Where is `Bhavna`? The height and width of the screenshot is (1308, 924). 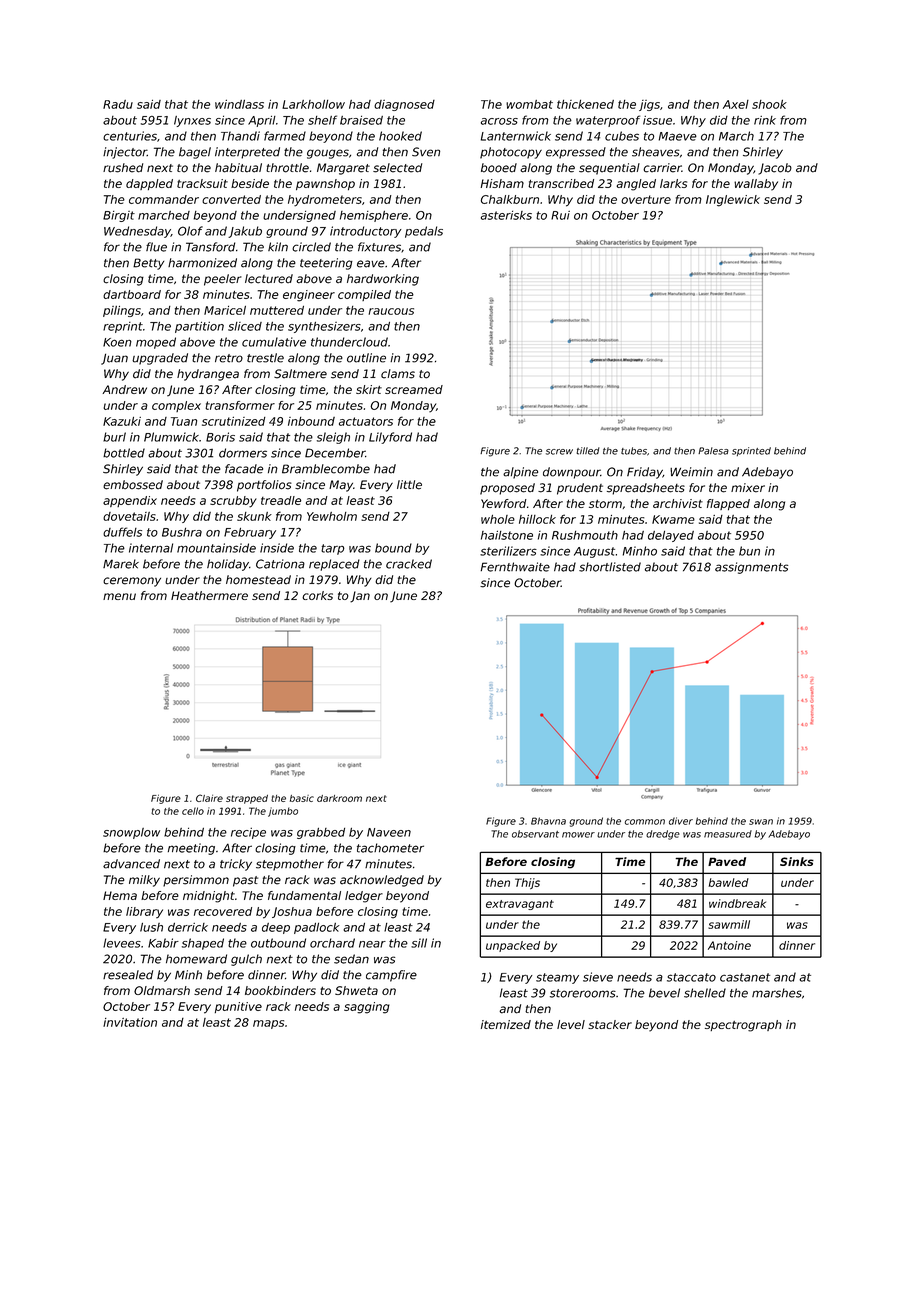
Bhavna is located at coordinates (548, 821).
